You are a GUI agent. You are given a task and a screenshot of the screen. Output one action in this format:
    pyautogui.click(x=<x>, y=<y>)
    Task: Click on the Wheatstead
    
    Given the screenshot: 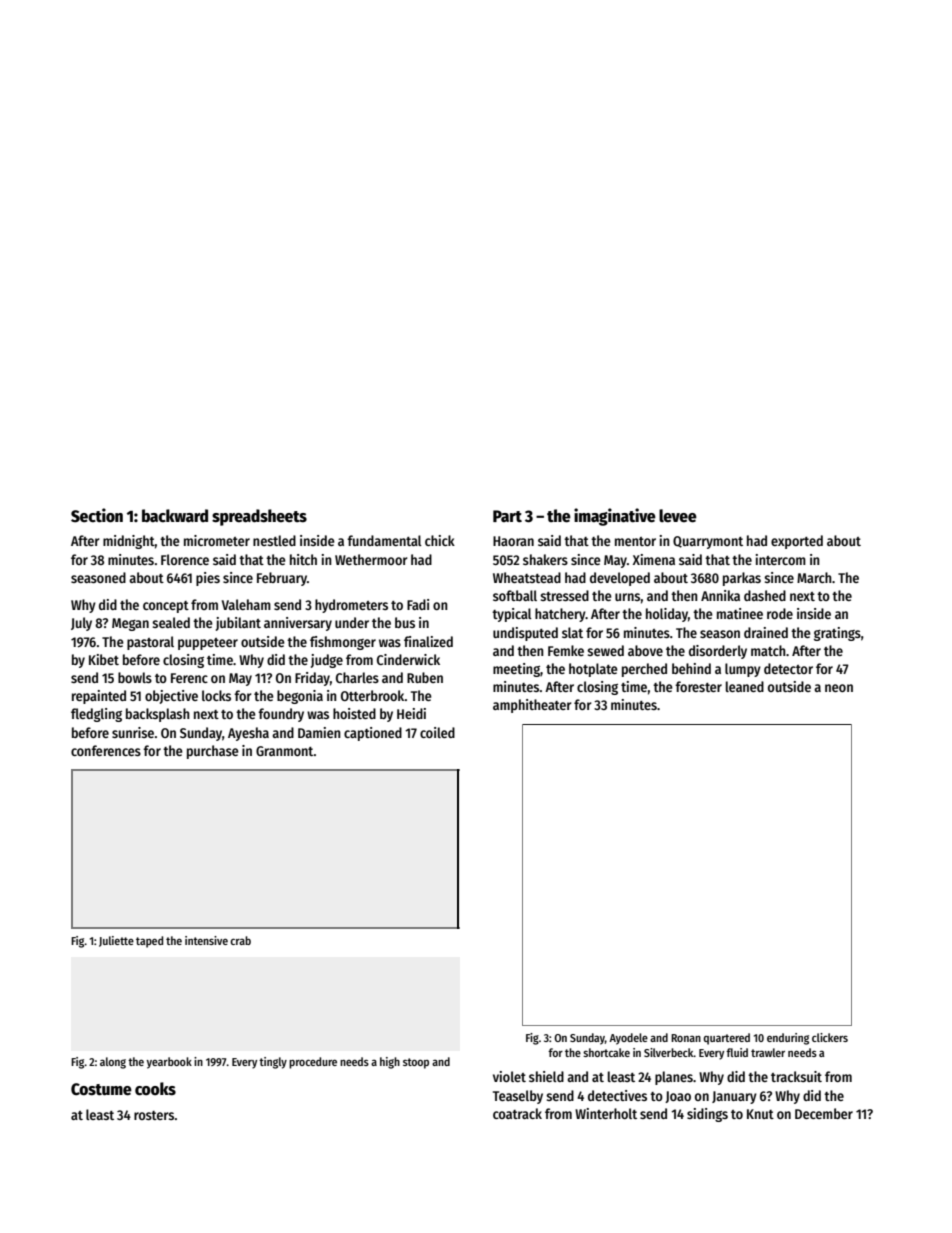 What is the action you would take?
    pyautogui.click(x=527, y=577)
